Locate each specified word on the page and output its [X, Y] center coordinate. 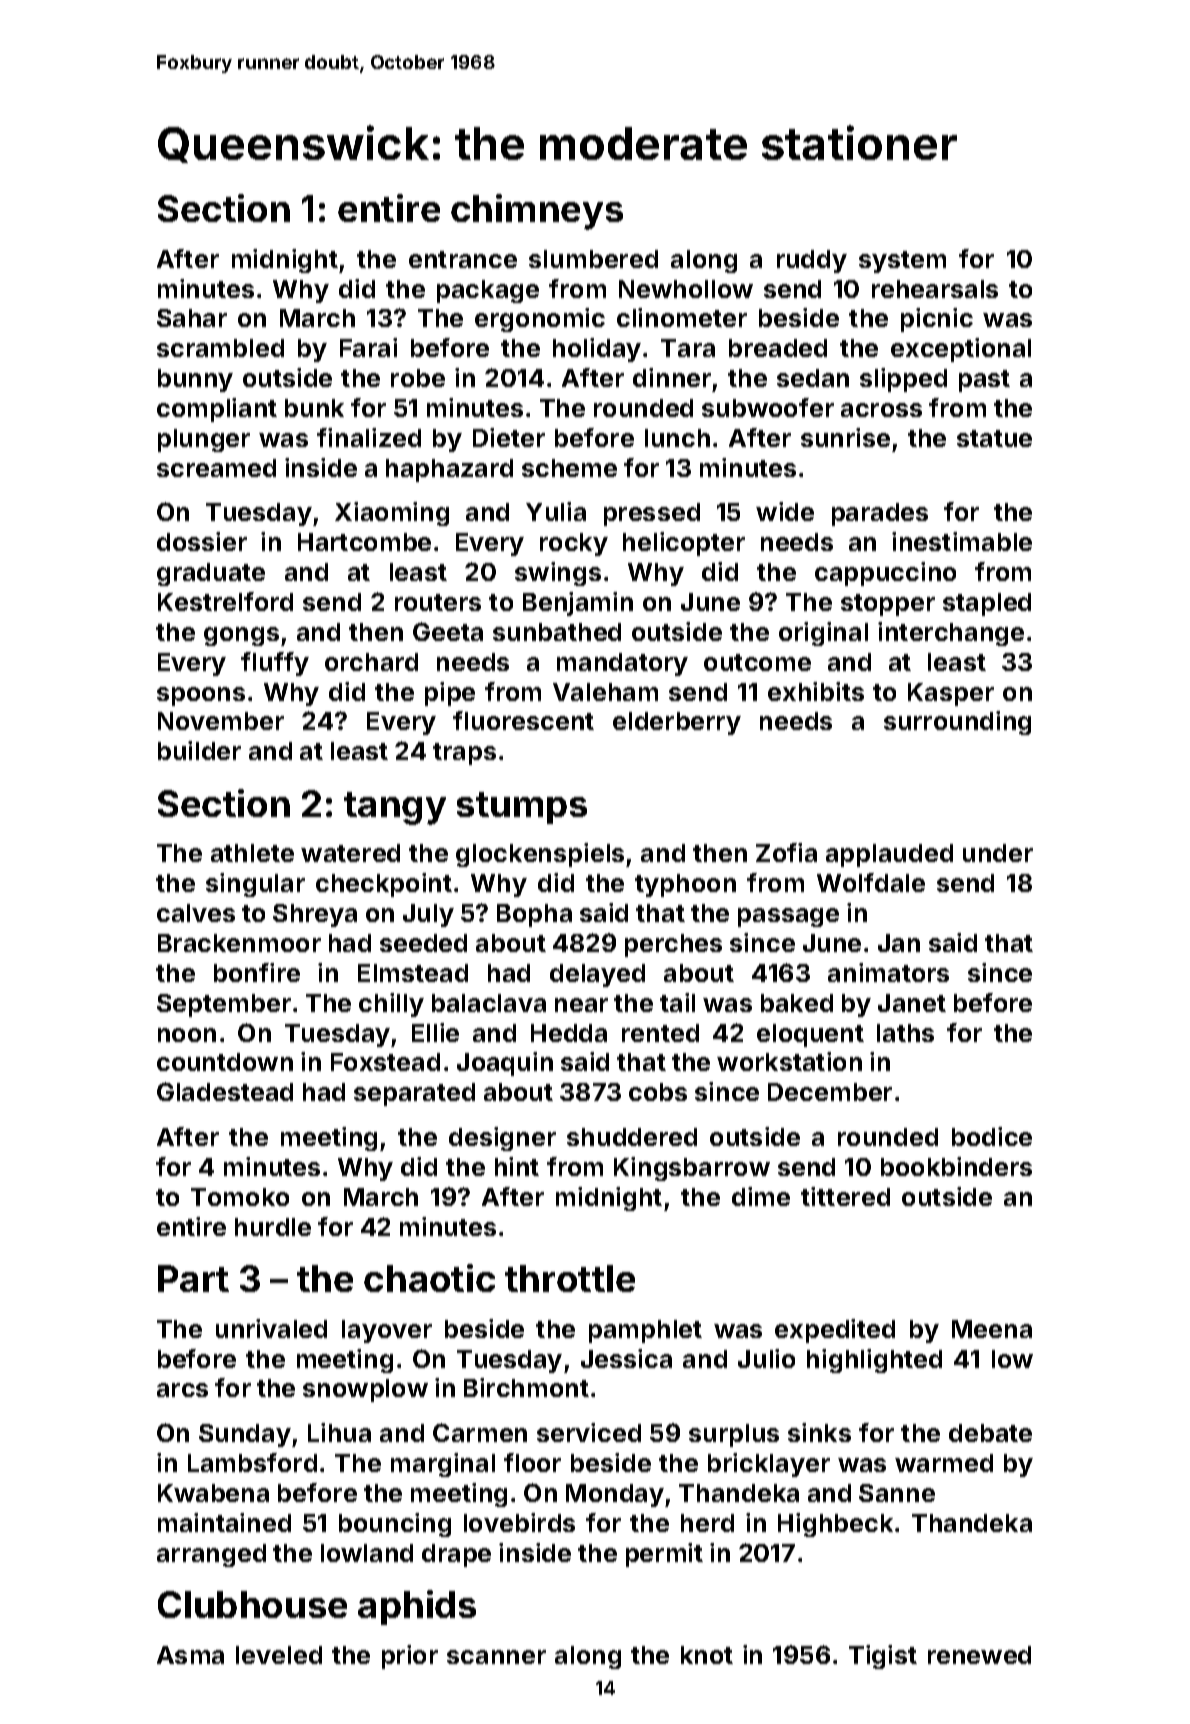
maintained [224, 1522]
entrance [463, 259]
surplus [734, 1435]
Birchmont [526, 1387]
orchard [371, 662]
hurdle [273, 1227]
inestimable [962, 541]
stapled [987, 604]
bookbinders [956, 1166]
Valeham [605, 692]
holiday [597, 350]
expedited [835, 1331]
